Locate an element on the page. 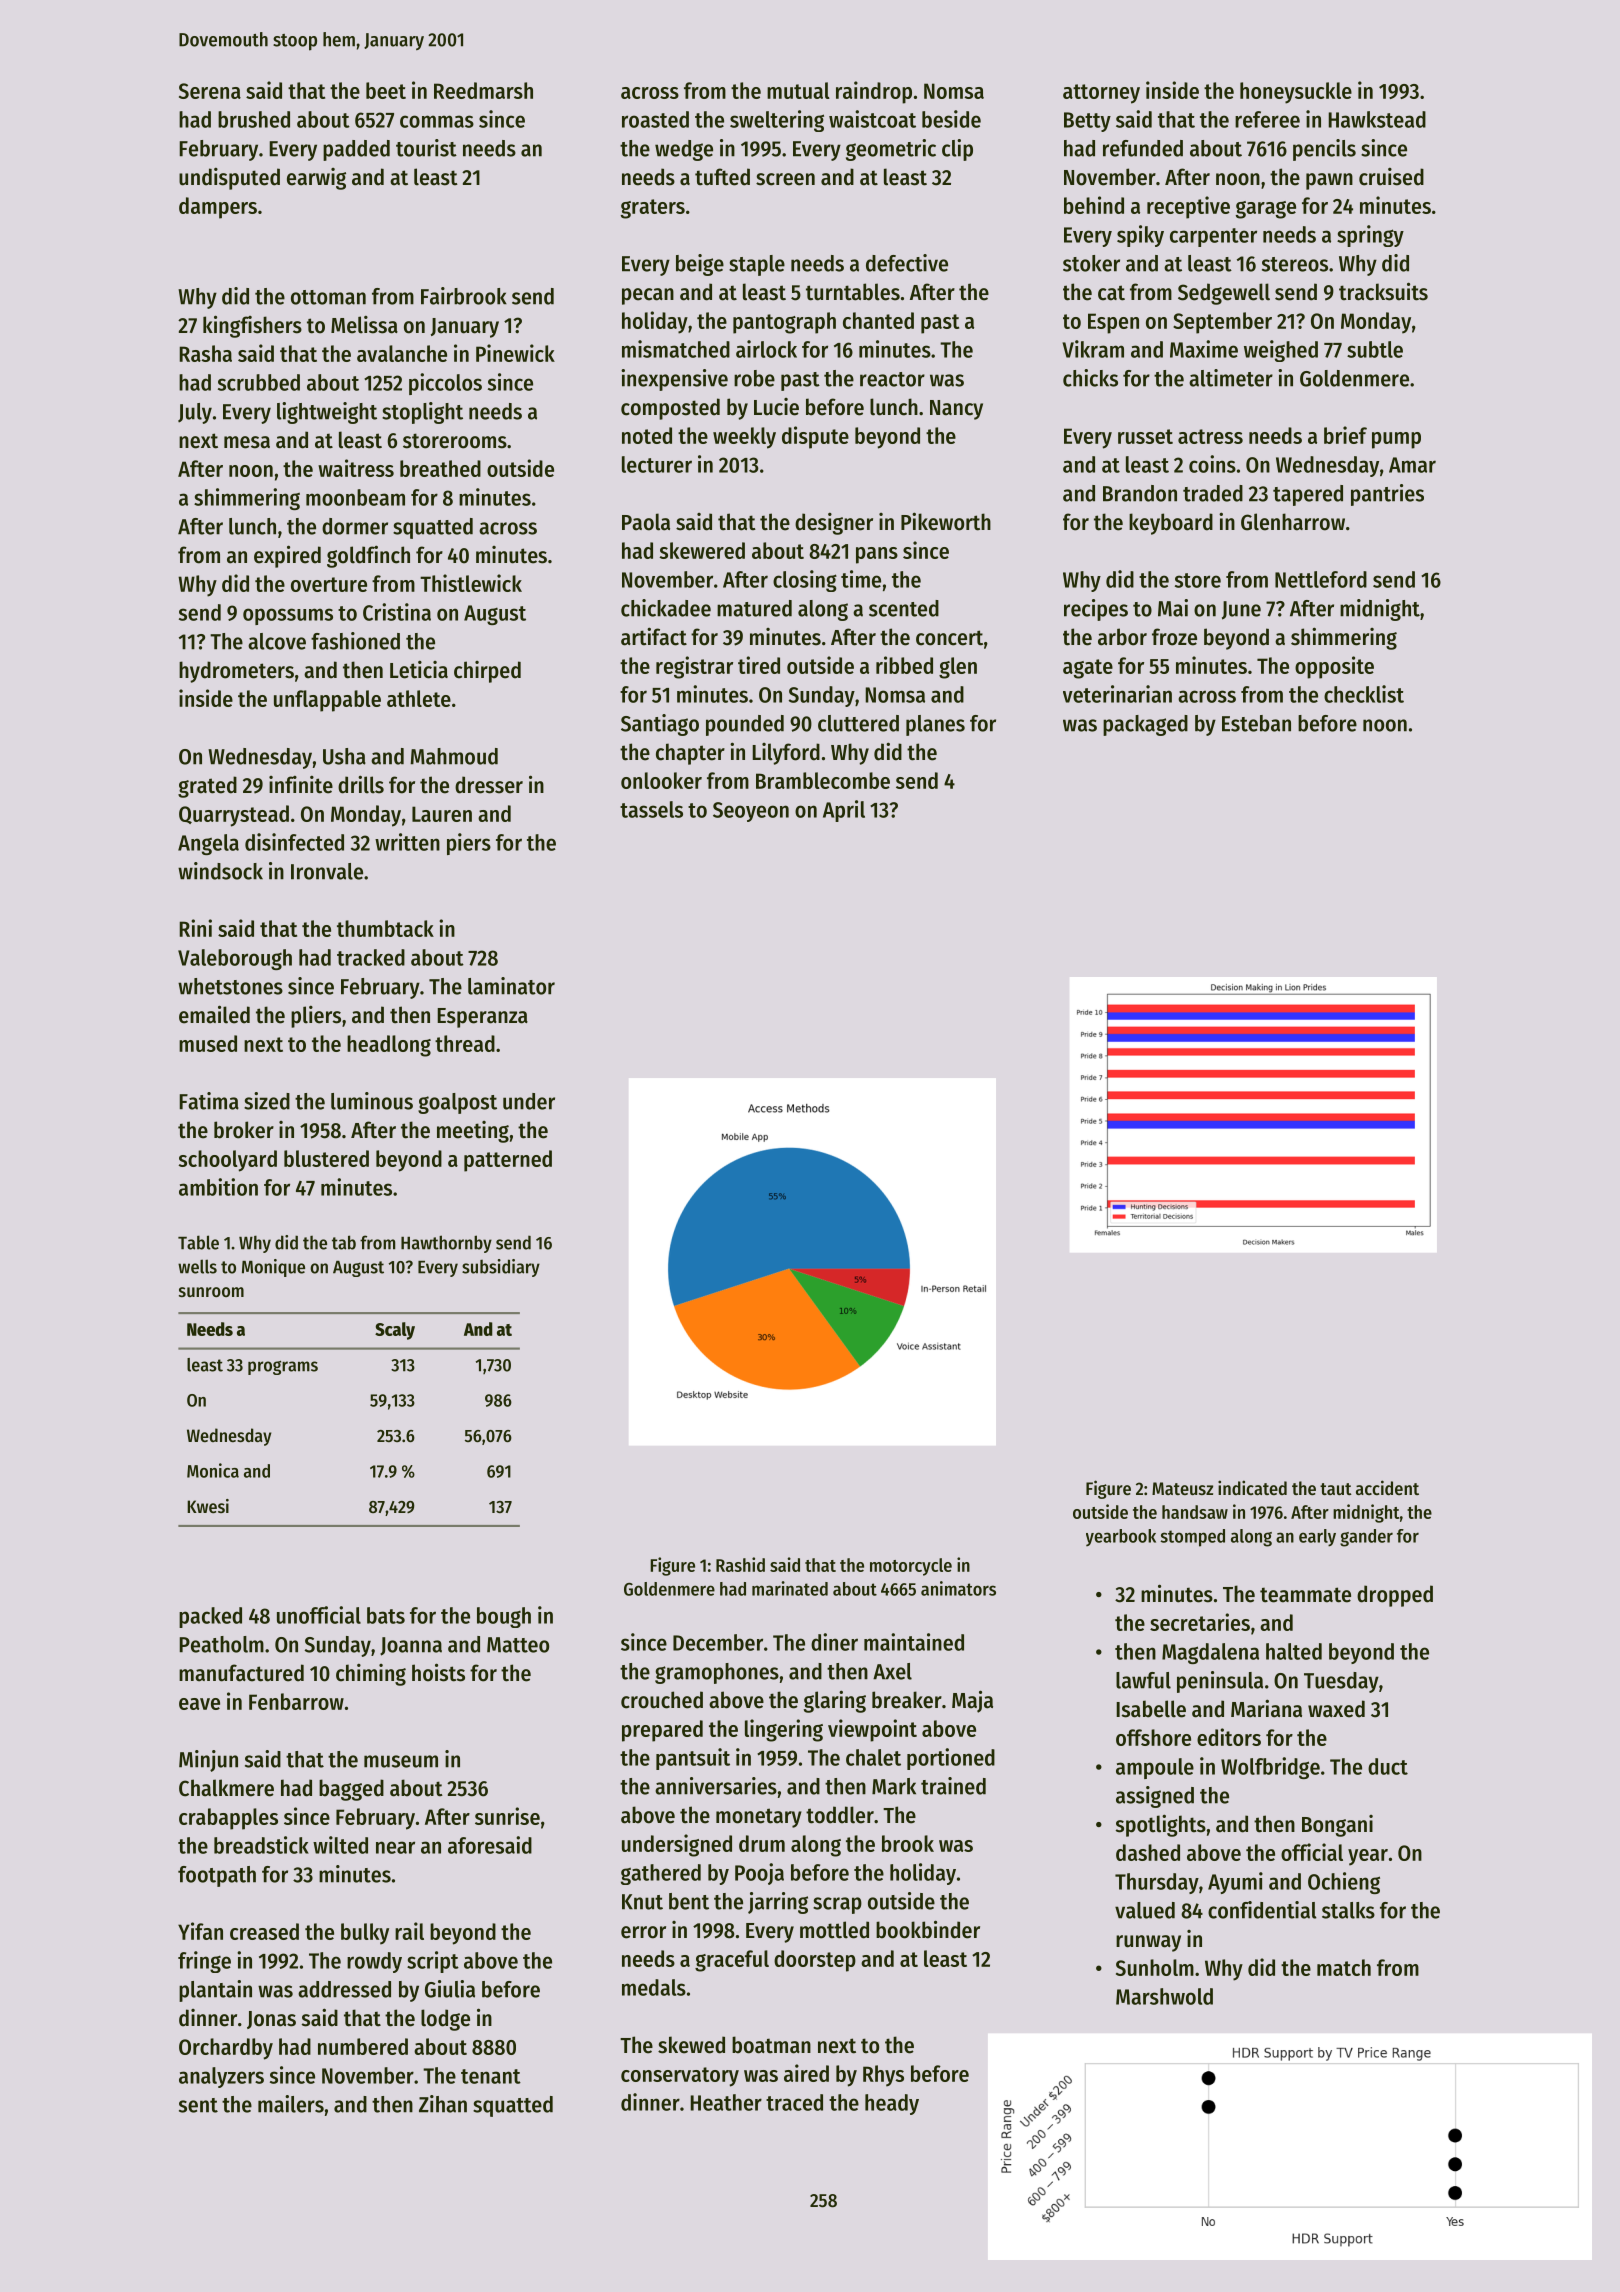 This page has width=1620, height=2292. screen is located at coordinates (785, 179).
